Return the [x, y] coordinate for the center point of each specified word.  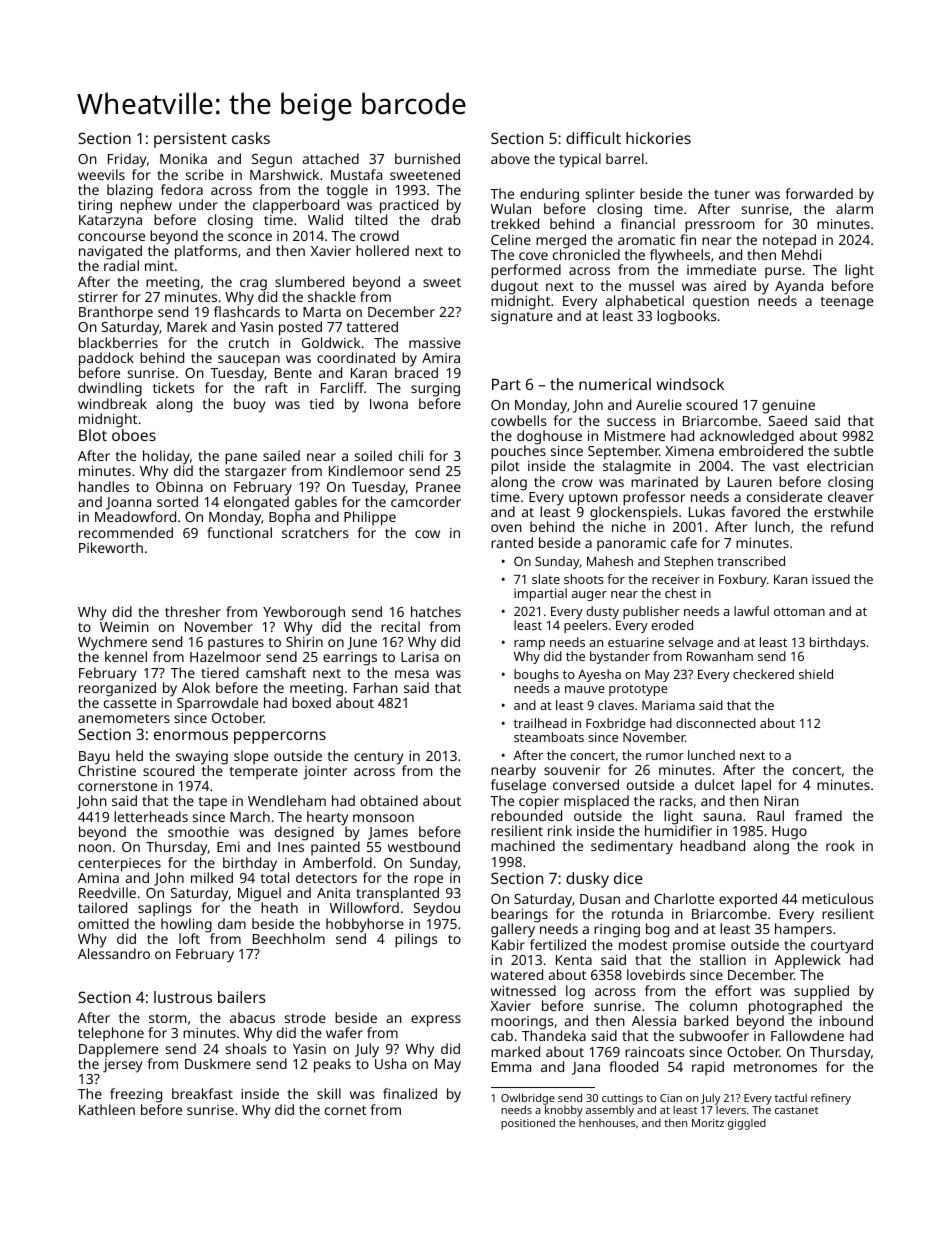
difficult [593, 138]
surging [435, 390]
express [436, 1021]
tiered [220, 672]
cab [502, 1035]
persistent [190, 140]
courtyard [842, 946]
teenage [847, 303]
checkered [763, 674]
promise [699, 947]
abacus [252, 1017]
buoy [250, 405]
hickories [658, 138]
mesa [412, 674]
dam [232, 923]
